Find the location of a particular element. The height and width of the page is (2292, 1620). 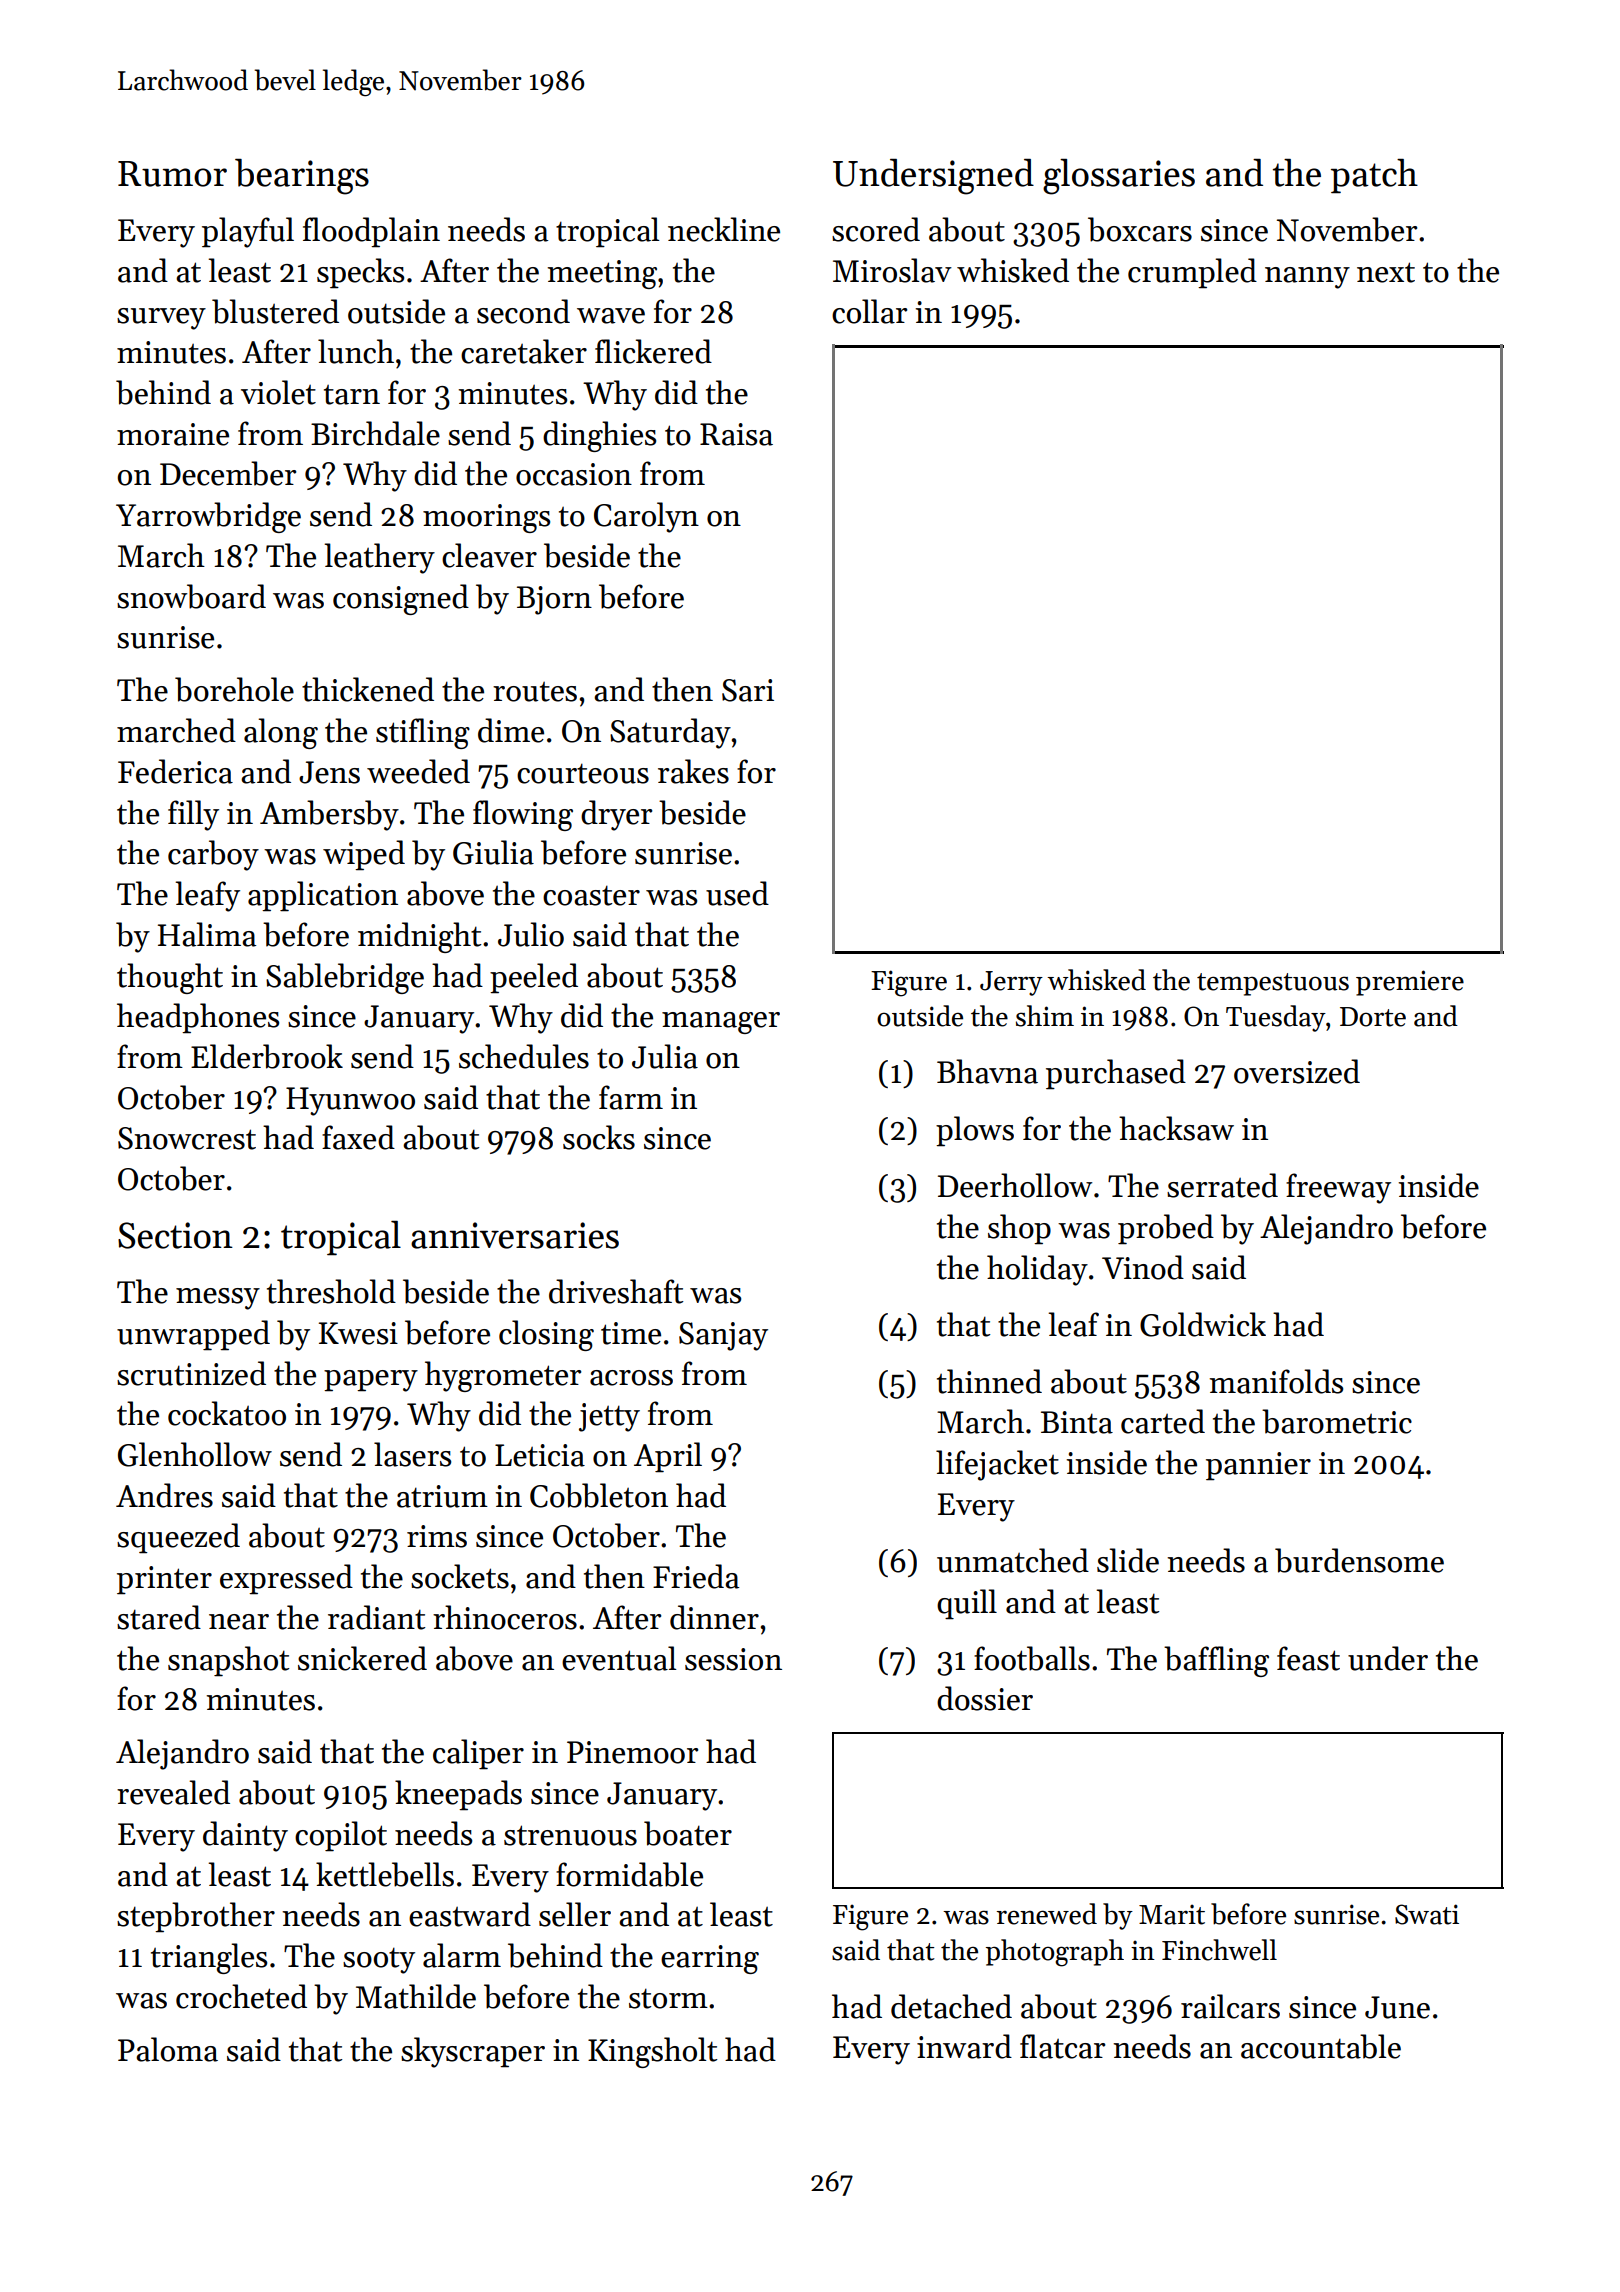

caliper is located at coordinates (478, 1754).
